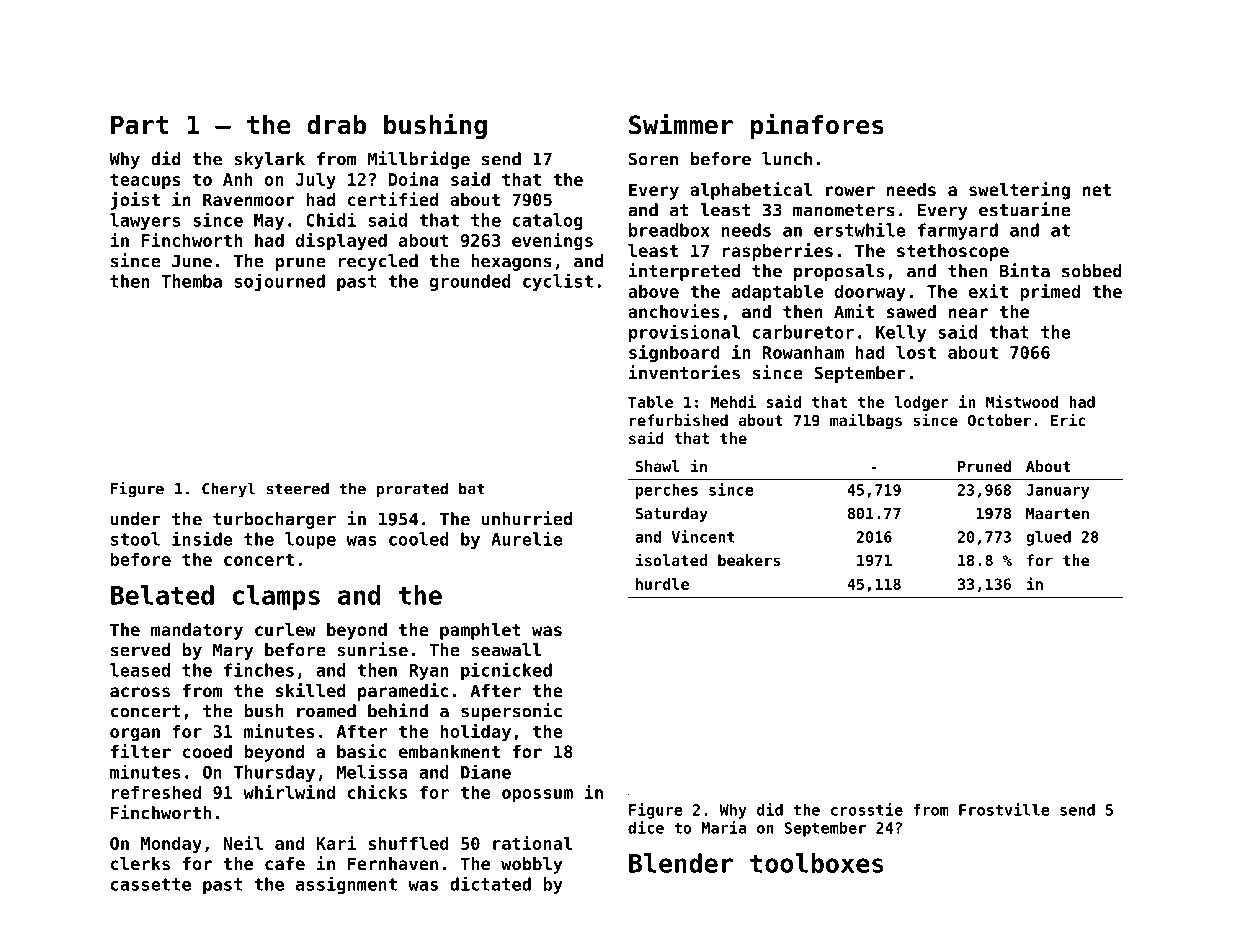  Describe the element at coordinates (657, 466) in the page. I see `Shawl` at that location.
